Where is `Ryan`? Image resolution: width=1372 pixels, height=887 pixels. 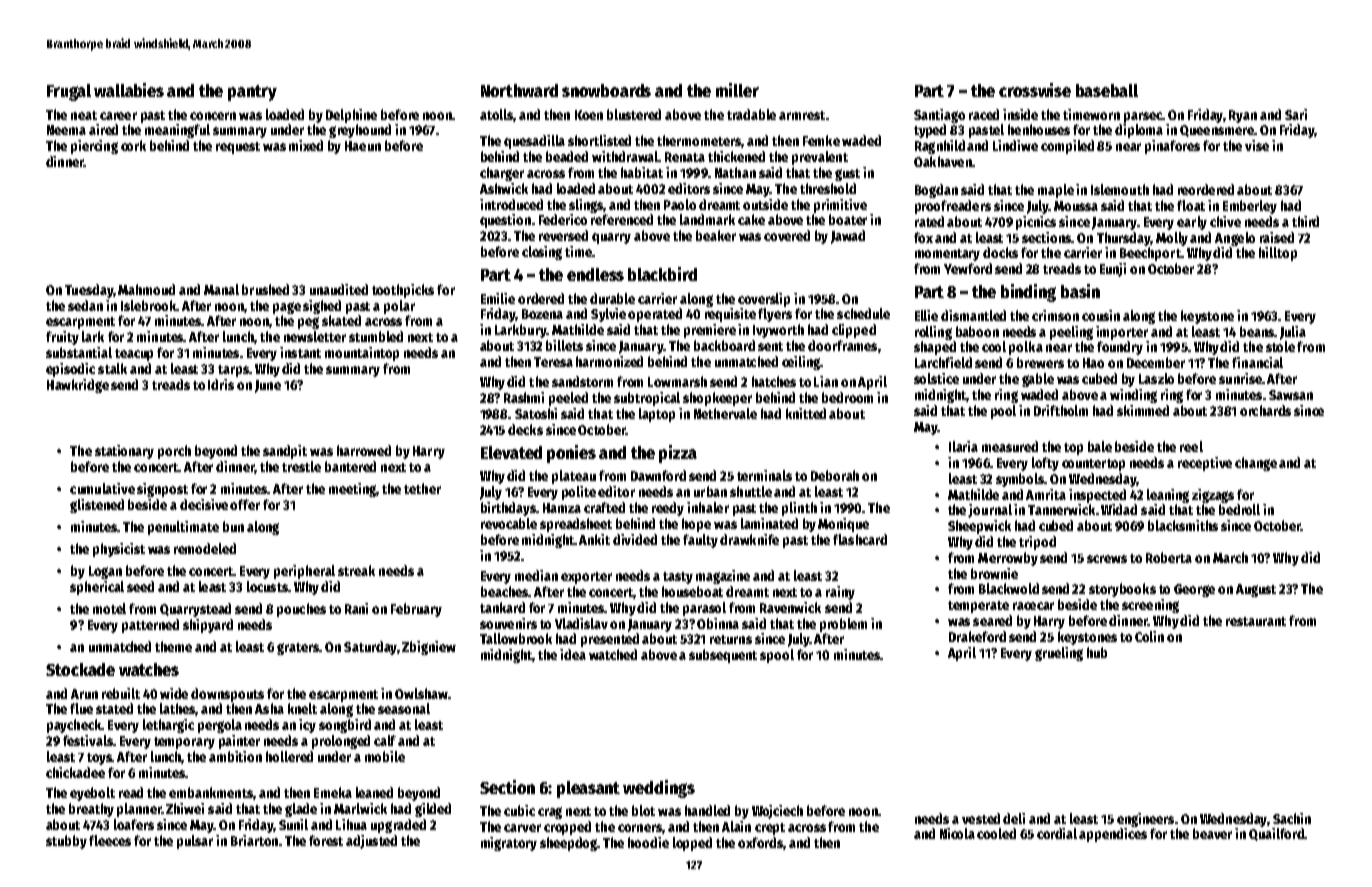 Ryan is located at coordinates (1243, 116).
